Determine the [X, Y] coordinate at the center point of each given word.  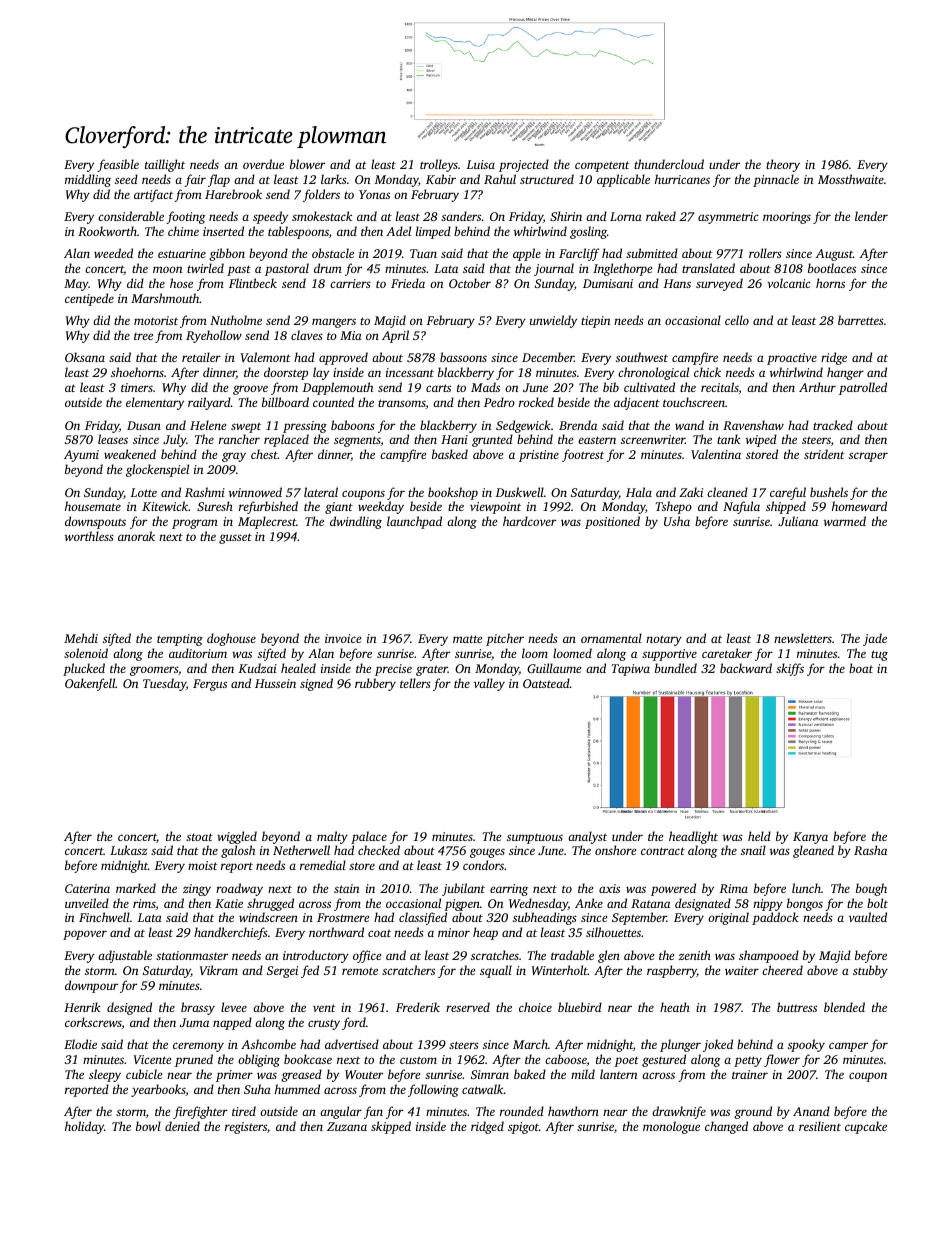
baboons [353, 425]
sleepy [105, 1075]
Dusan [144, 425]
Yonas [374, 194]
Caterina [87, 888]
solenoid [86, 653]
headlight [693, 837]
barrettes [861, 320]
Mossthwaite [851, 179]
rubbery [375, 684]
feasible [118, 165]
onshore [615, 850]
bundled [676, 668]
